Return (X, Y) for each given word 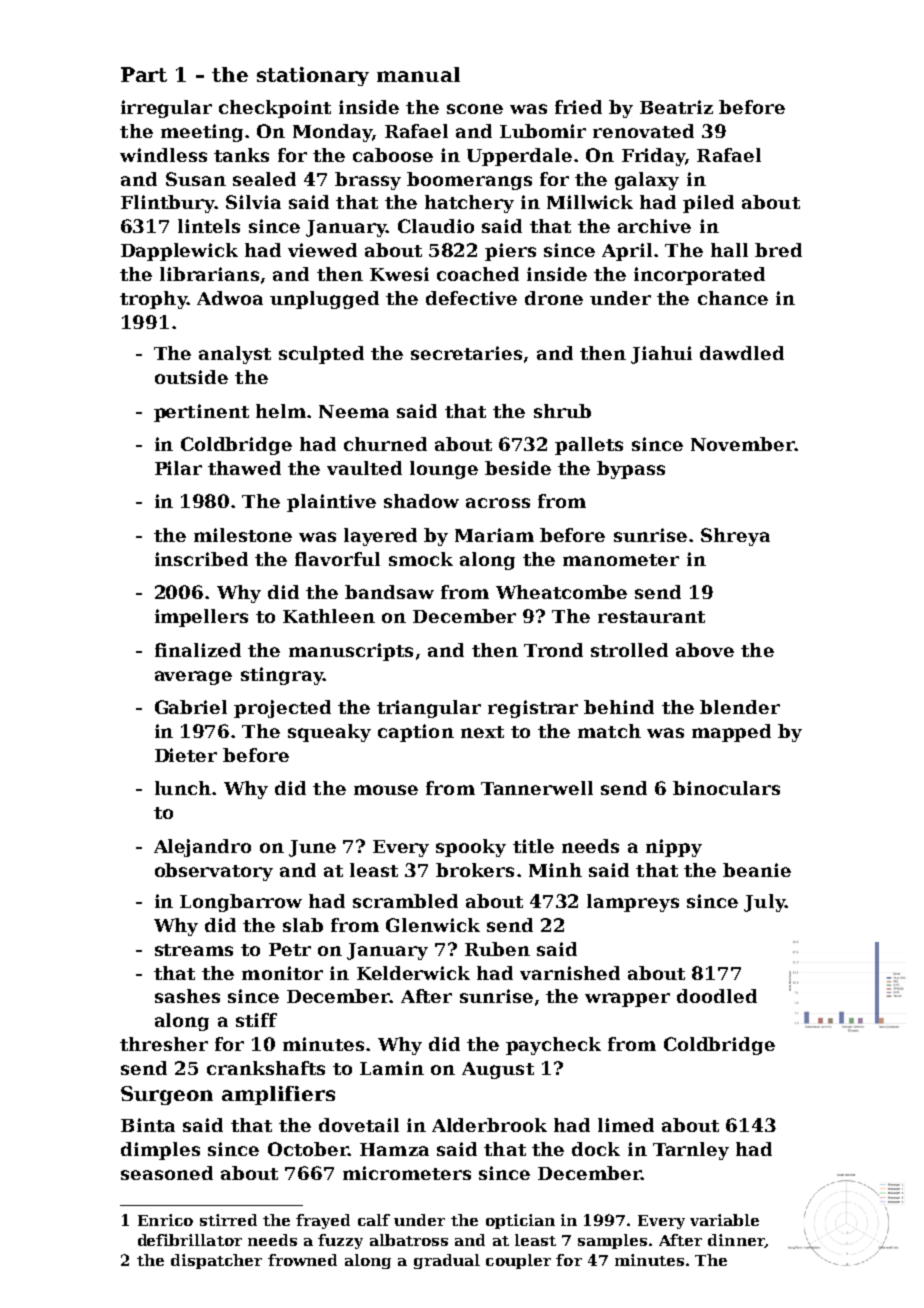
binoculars (726, 788)
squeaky (329, 733)
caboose (393, 155)
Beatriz (676, 107)
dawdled (742, 353)
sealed (264, 179)
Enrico (165, 1220)
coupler (518, 1261)
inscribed (201, 559)
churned (385, 444)
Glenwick (433, 925)
